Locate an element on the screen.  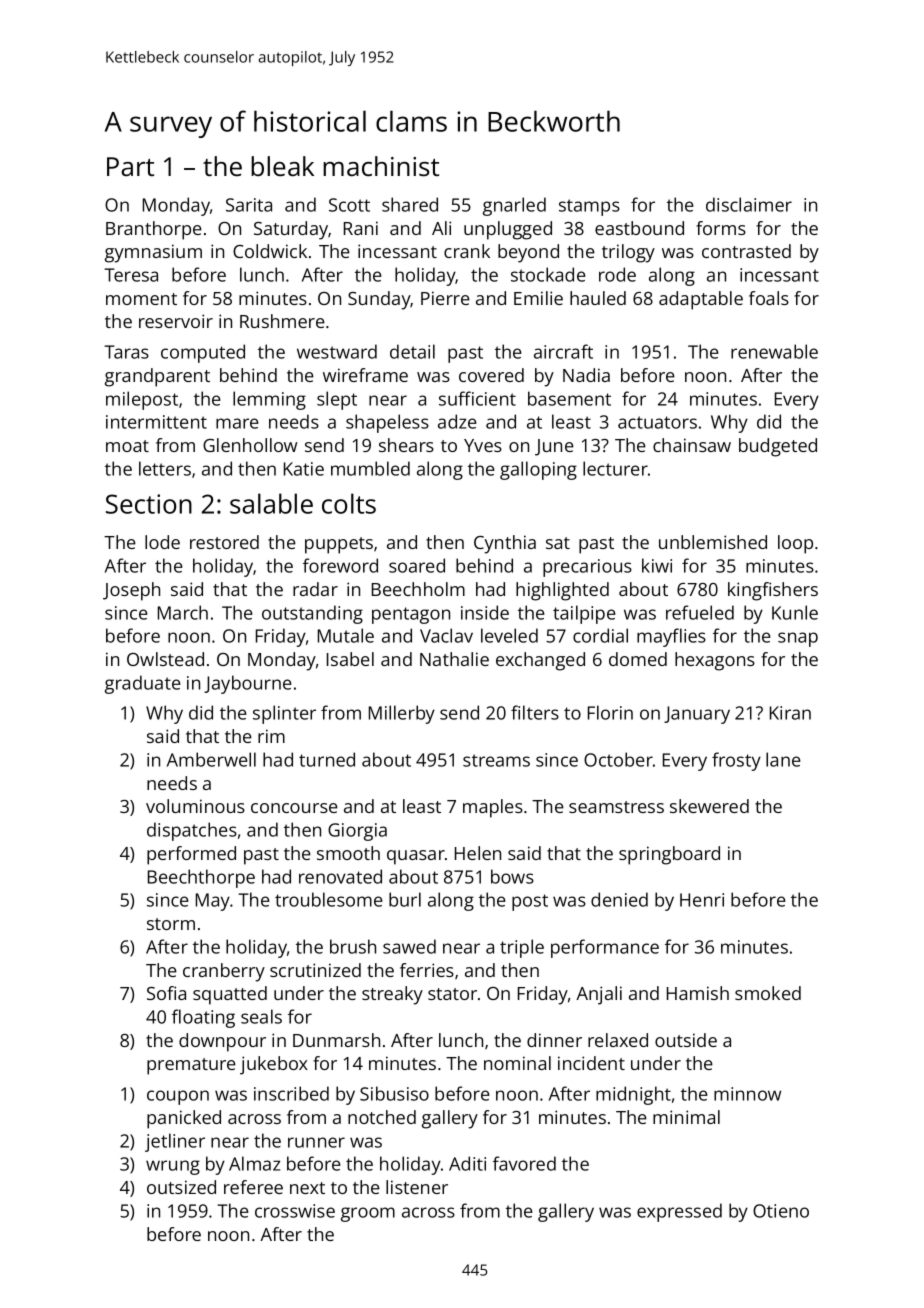
Coldwick is located at coordinates (270, 251).
